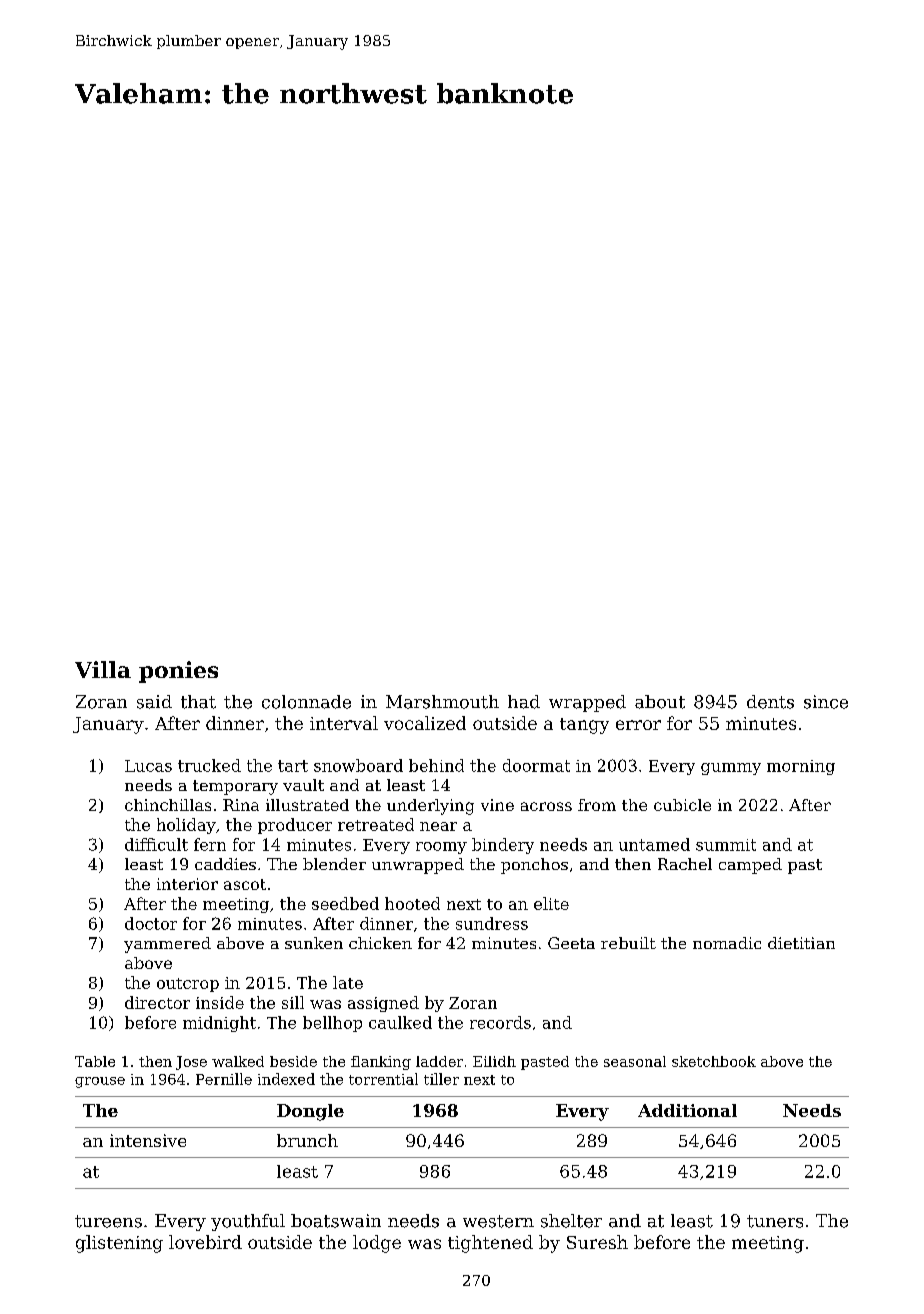  Describe the element at coordinates (148, 1140) in the screenshot. I see `intensive` at that location.
